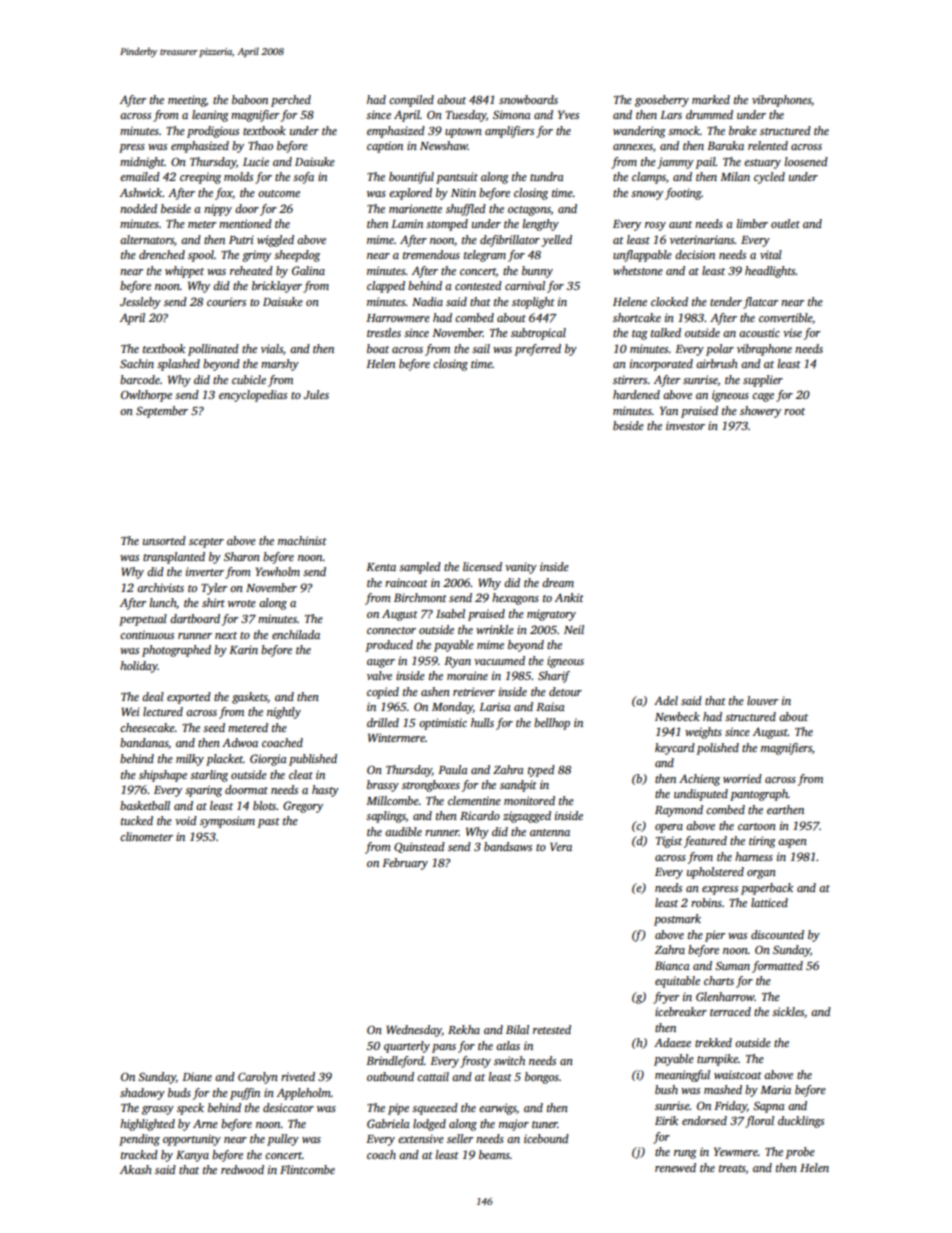  I want to click on root, so click(794, 411).
